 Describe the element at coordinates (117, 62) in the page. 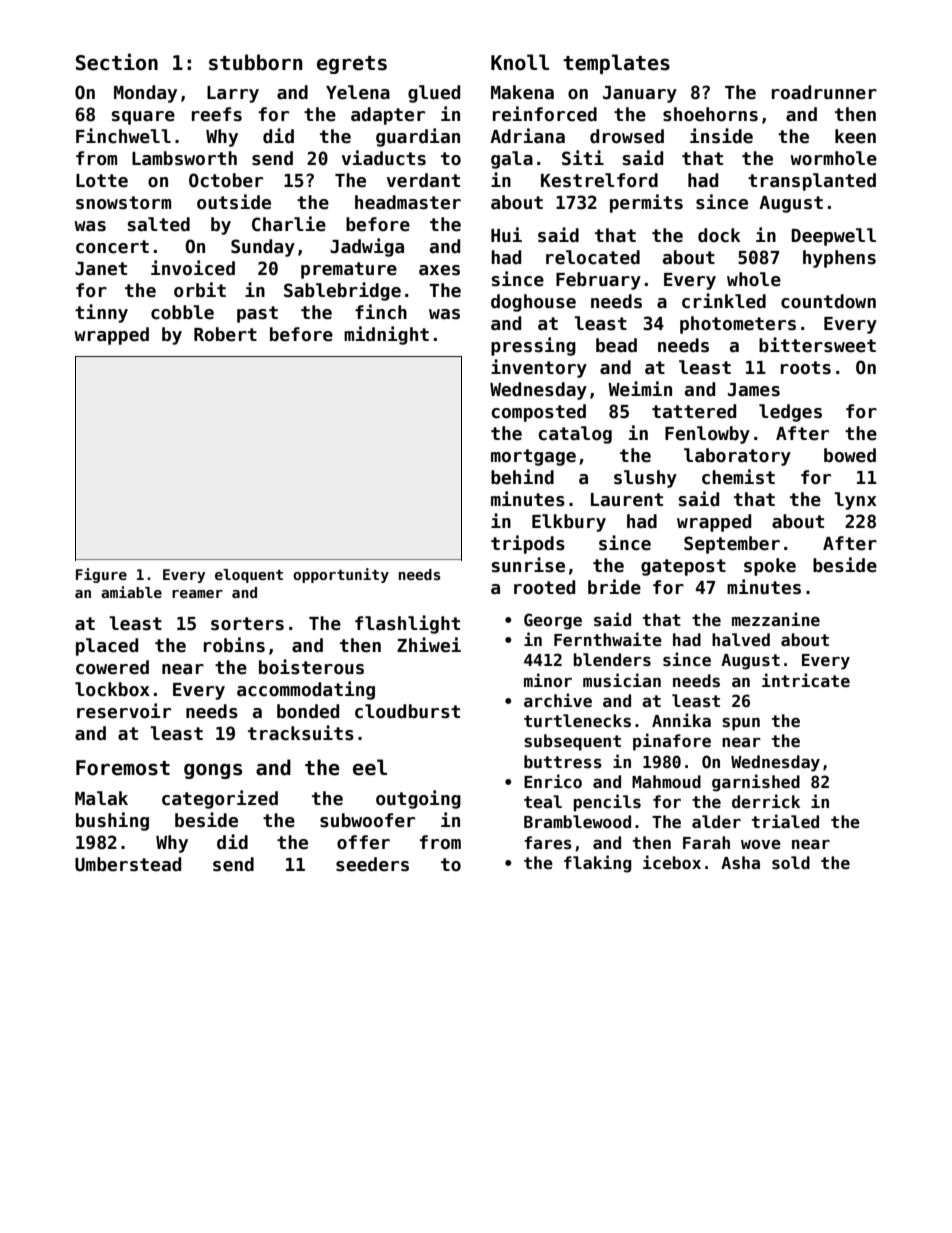

I see `Section` at that location.
